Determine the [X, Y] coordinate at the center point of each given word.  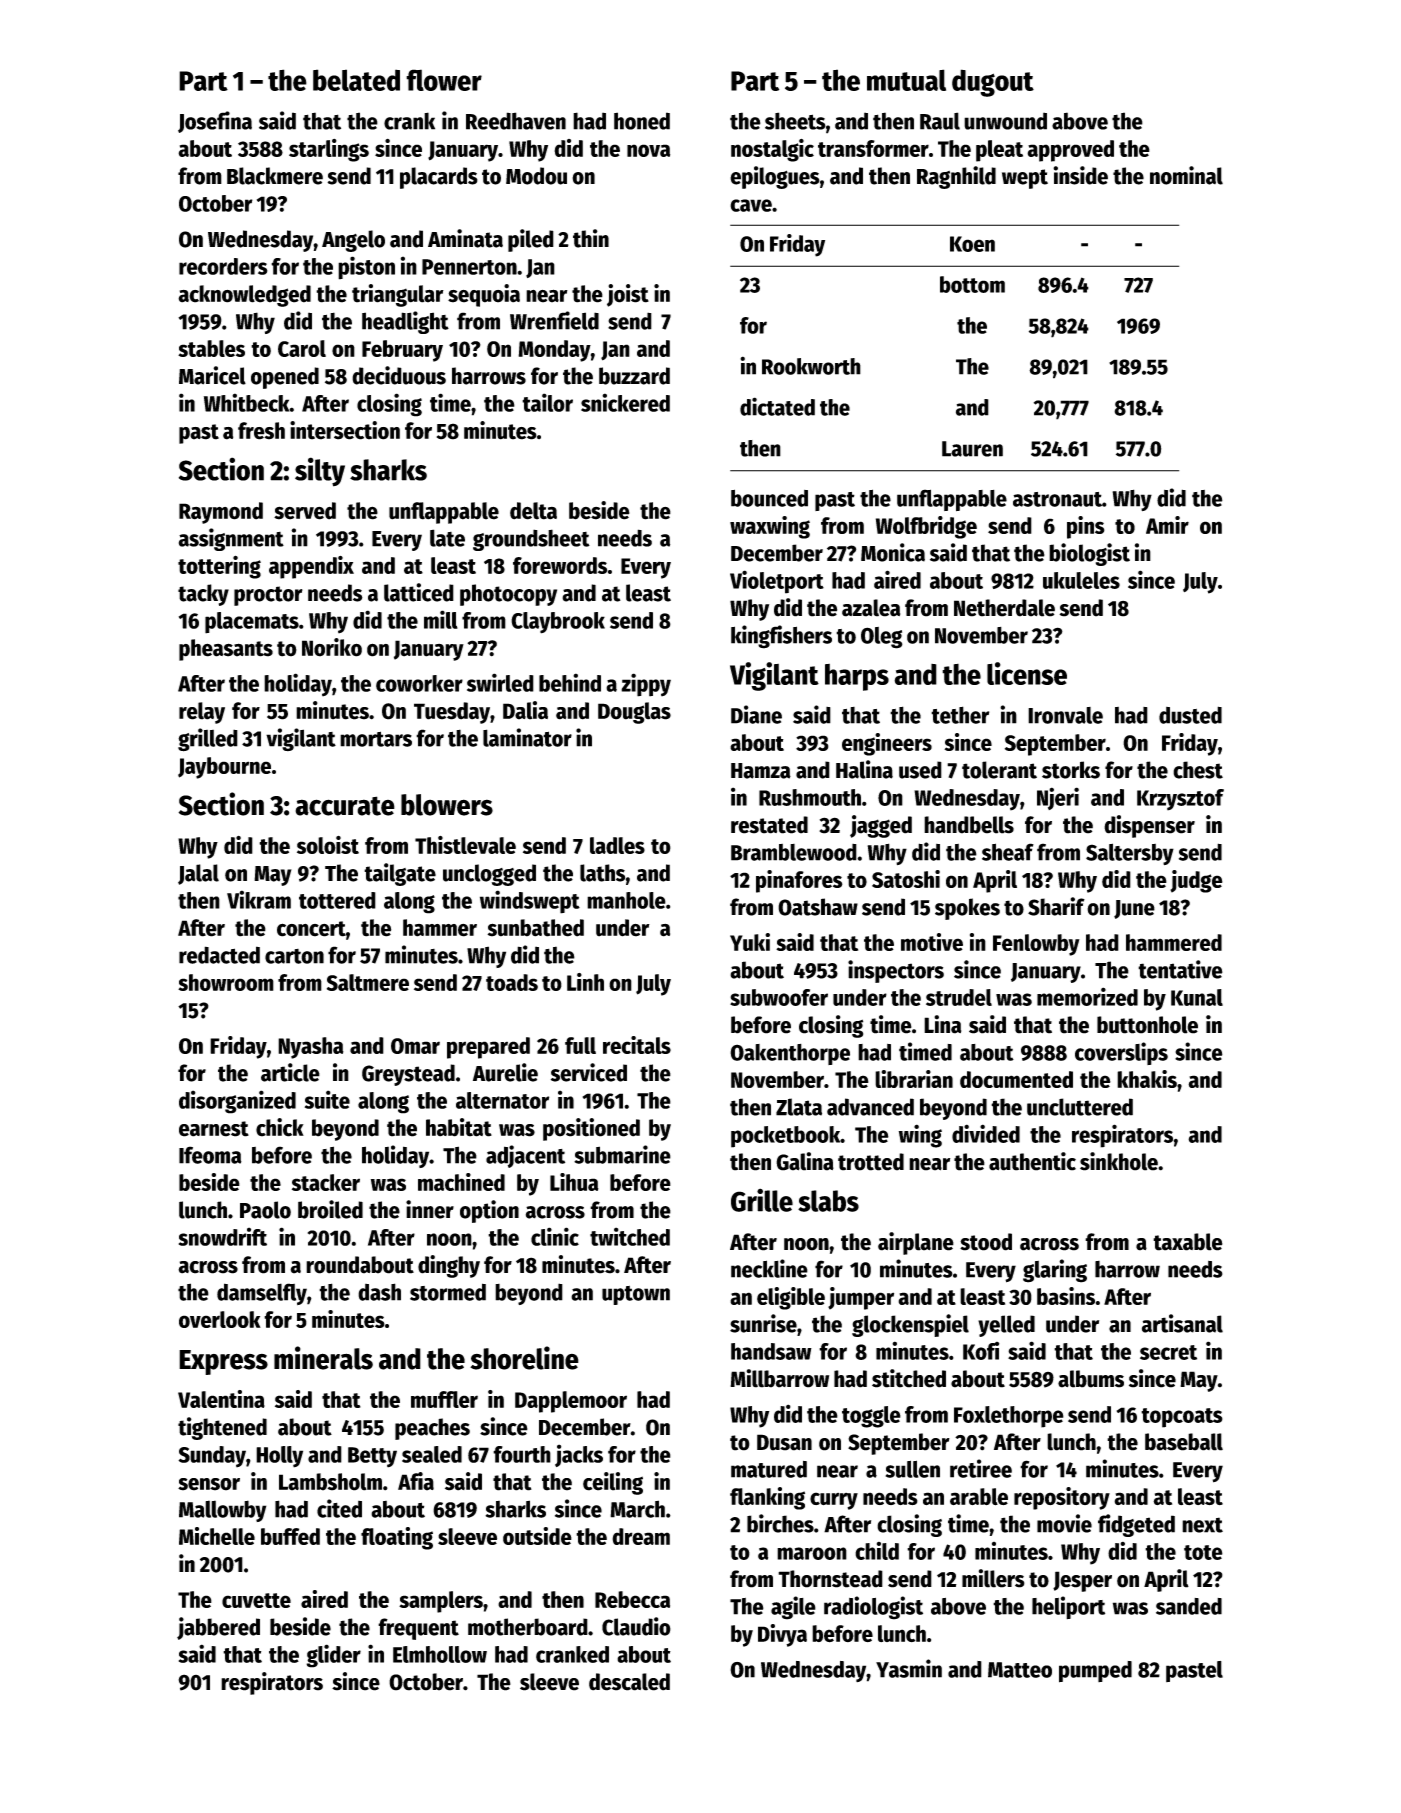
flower [444, 80]
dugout [993, 83]
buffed [290, 1536]
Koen [972, 244]
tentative [1180, 969]
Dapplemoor [571, 1402]
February [402, 351]
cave [751, 205]
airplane [916, 1243]
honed [642, 121]
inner [430, 1209]
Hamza [761, 771]
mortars [376, 739]
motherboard [528, 1627]
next [1202, 1525]
